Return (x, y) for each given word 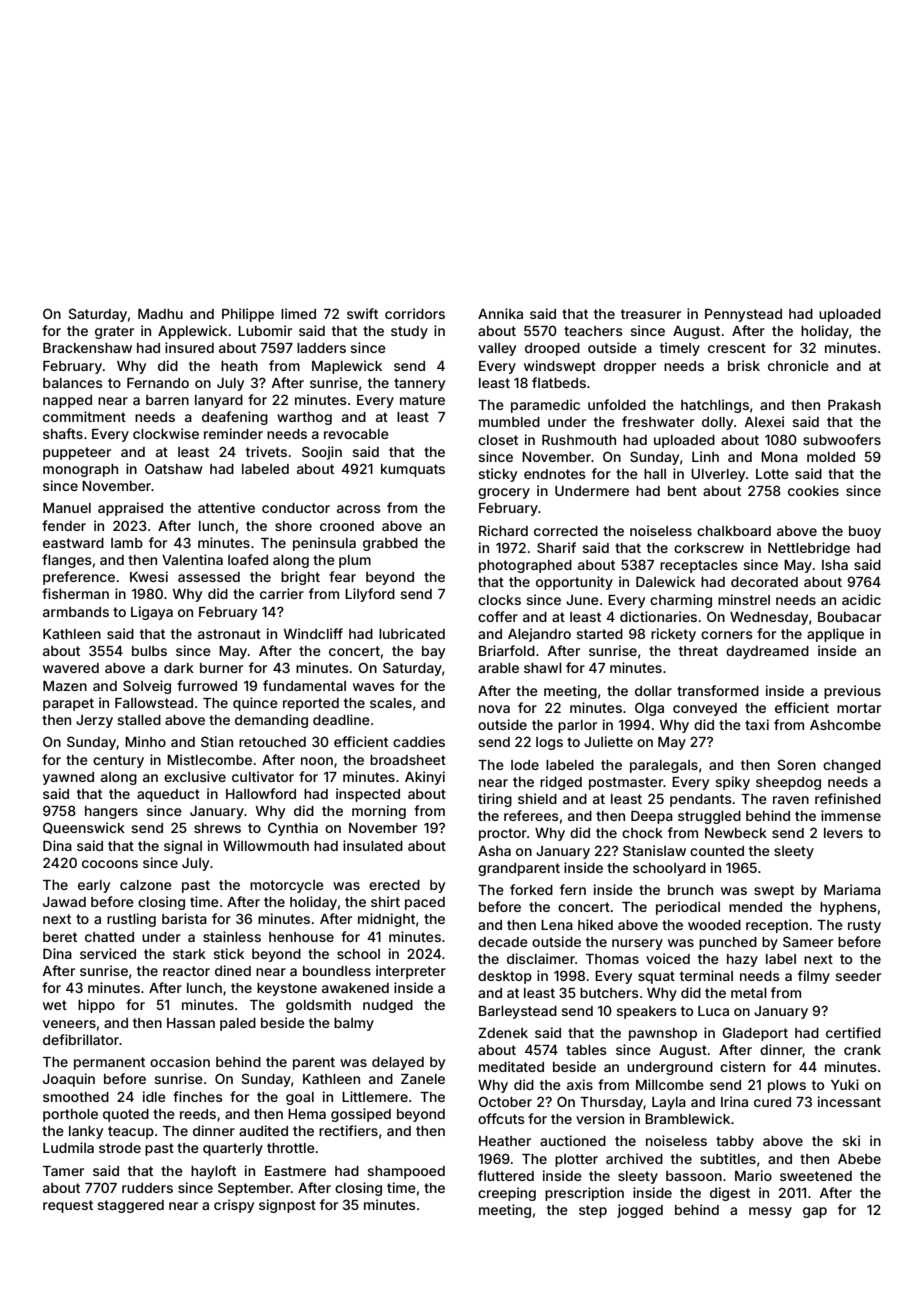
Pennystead (743, 315)
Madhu (160, 314)
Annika (500, 313)
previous (852, 692)
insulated (373, 845)
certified (853, 1032)
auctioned (573, 1140)
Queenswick (84, 828)
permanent (109, 1063)
